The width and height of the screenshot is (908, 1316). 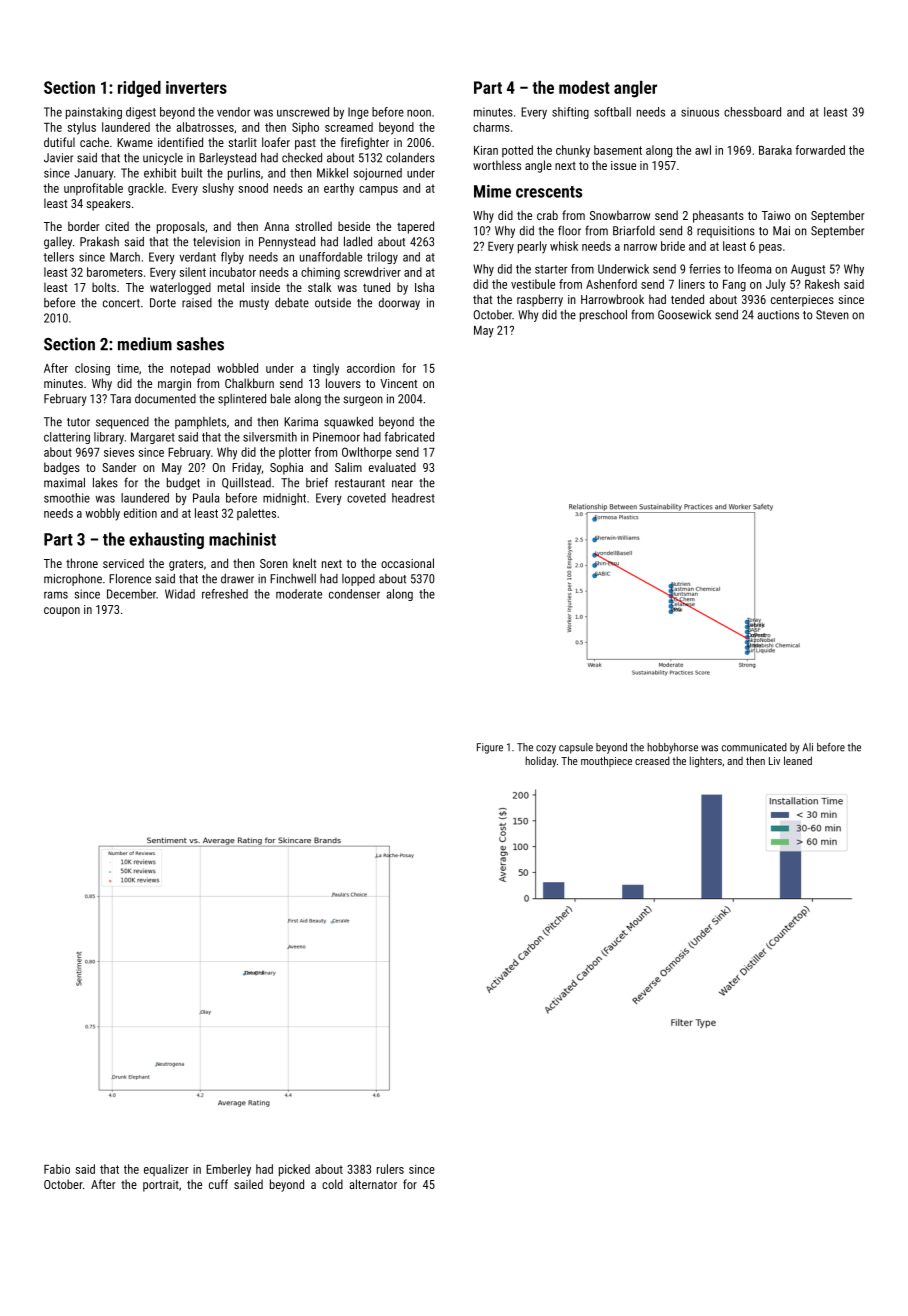 What do you see at coordinates (754, 747) in the screenshot?
I see `communicated` at bounding box center [754, 747].
